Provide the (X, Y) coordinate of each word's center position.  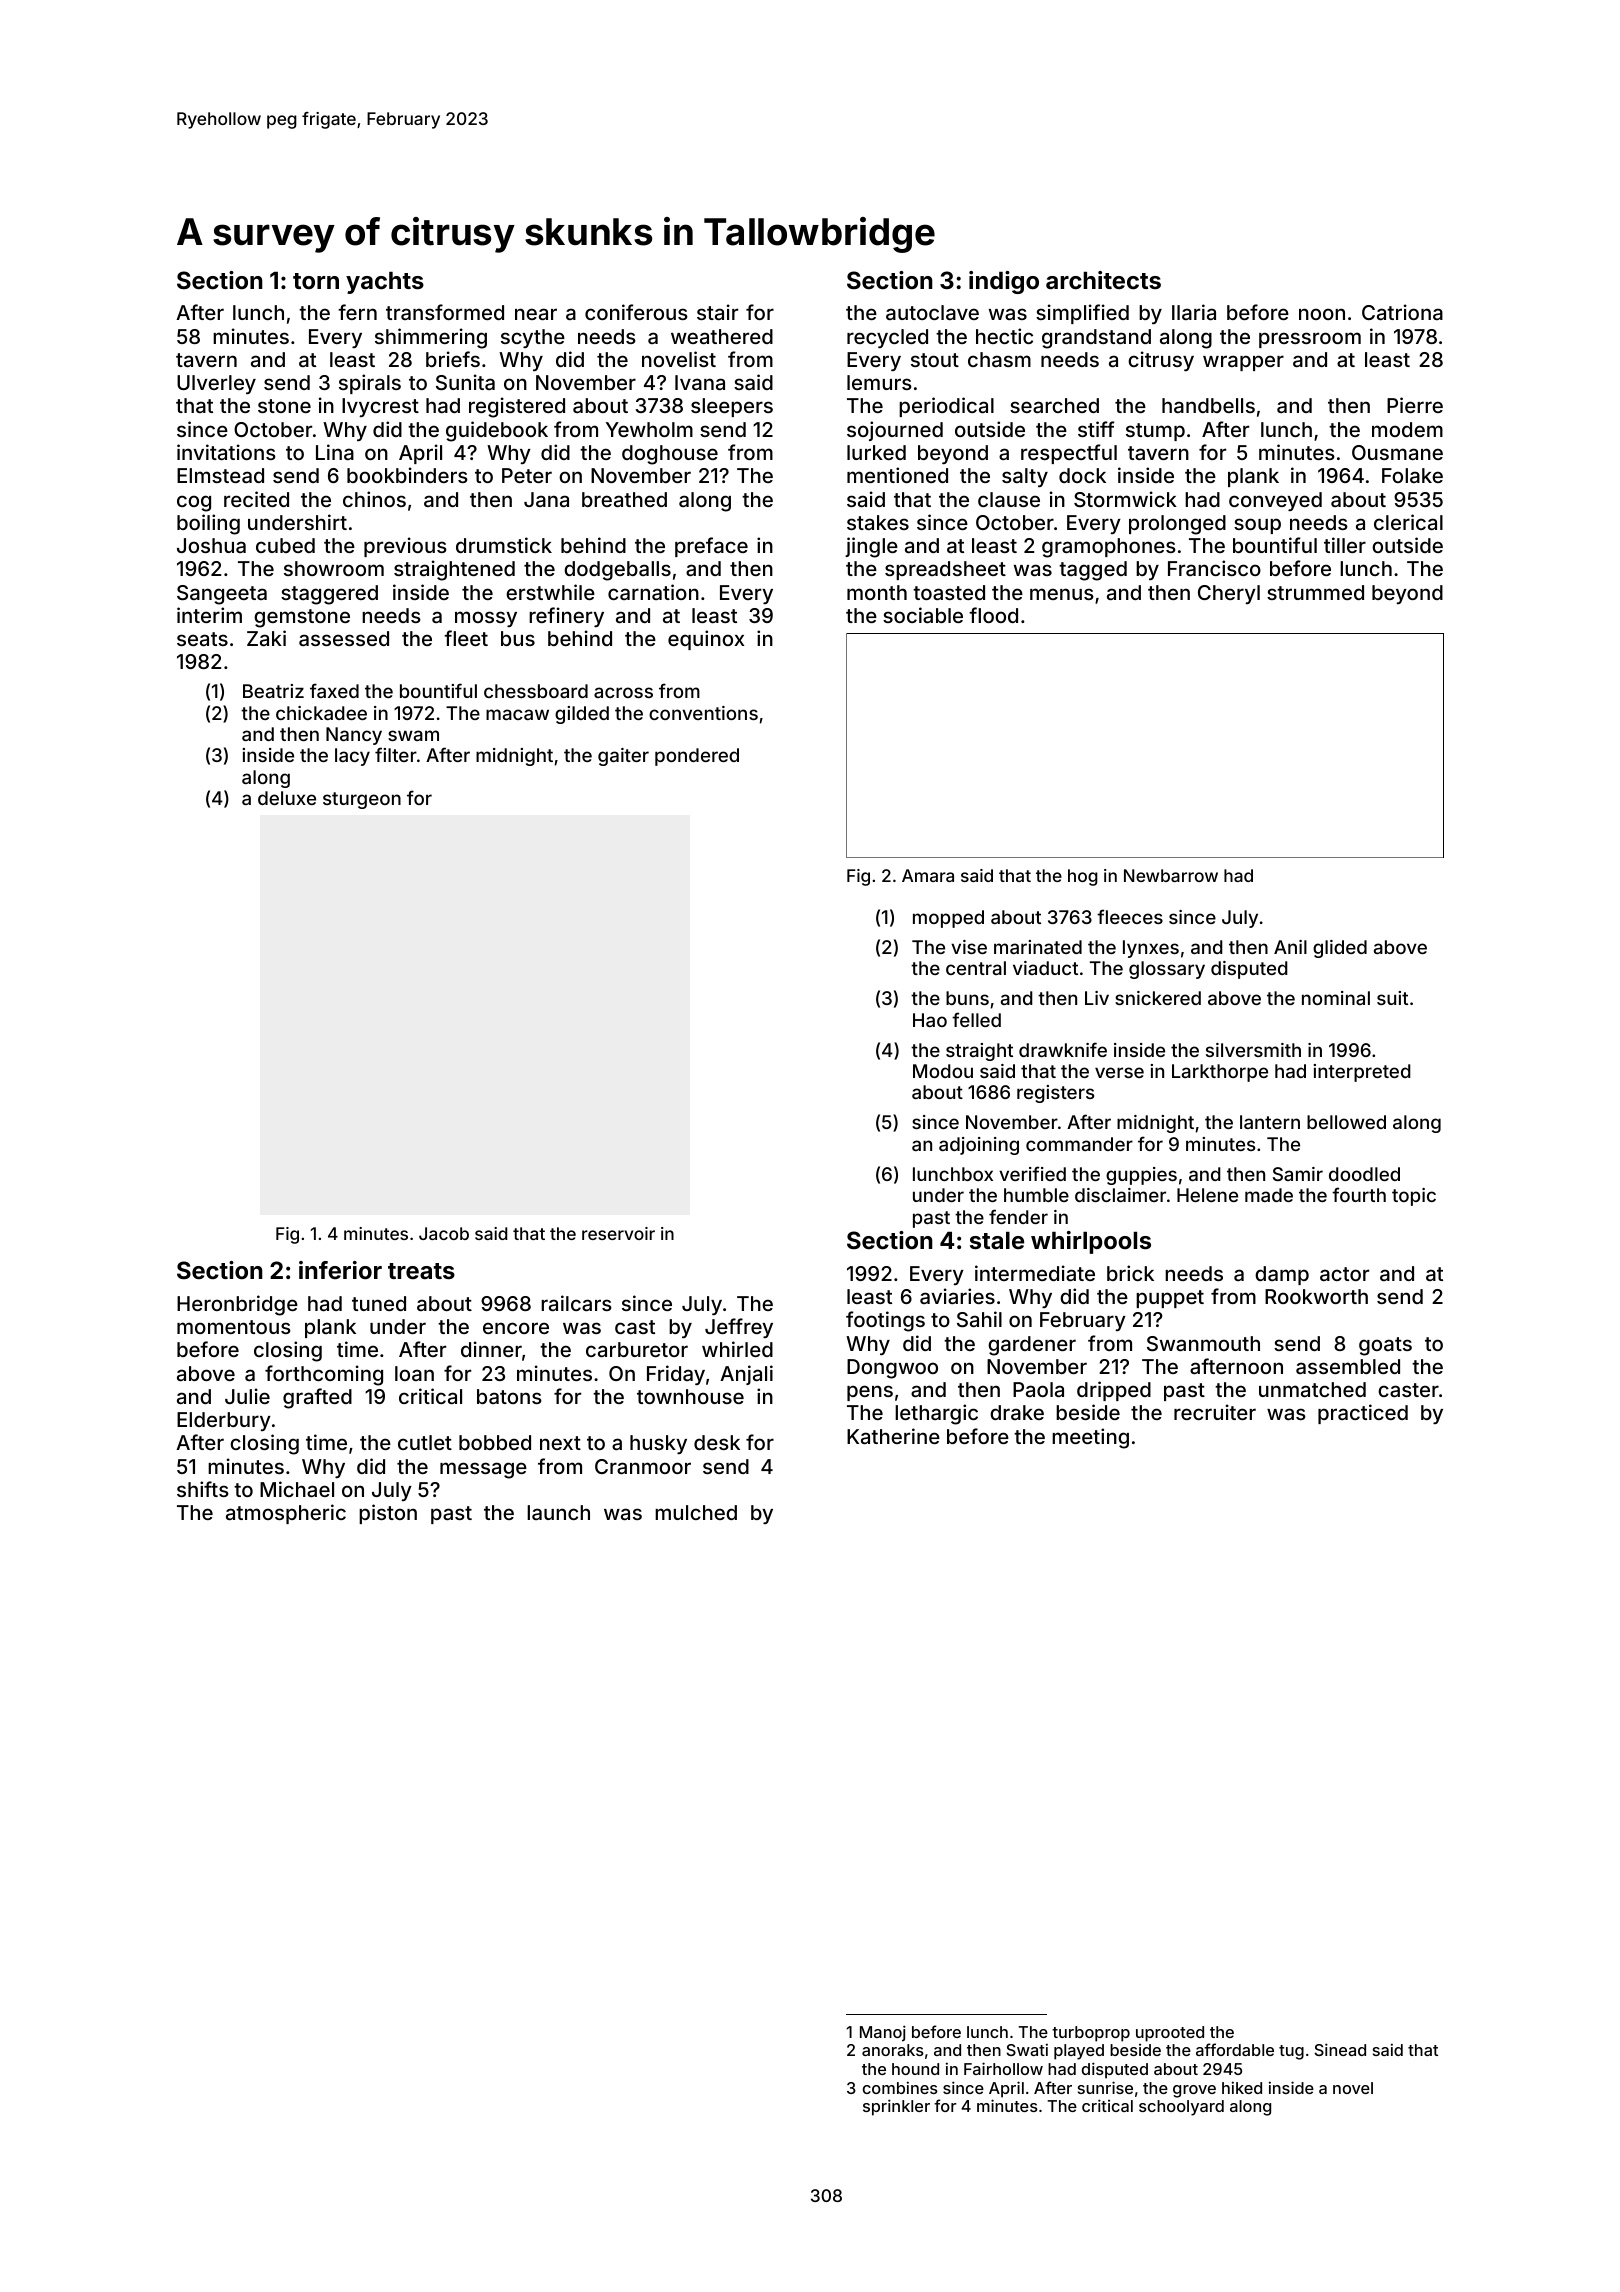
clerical (1408, 522)
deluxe (287, 798)
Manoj (883, 2033)
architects (1103, 280)
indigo (1004, 282)
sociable (923, 615)
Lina (335, 452)
